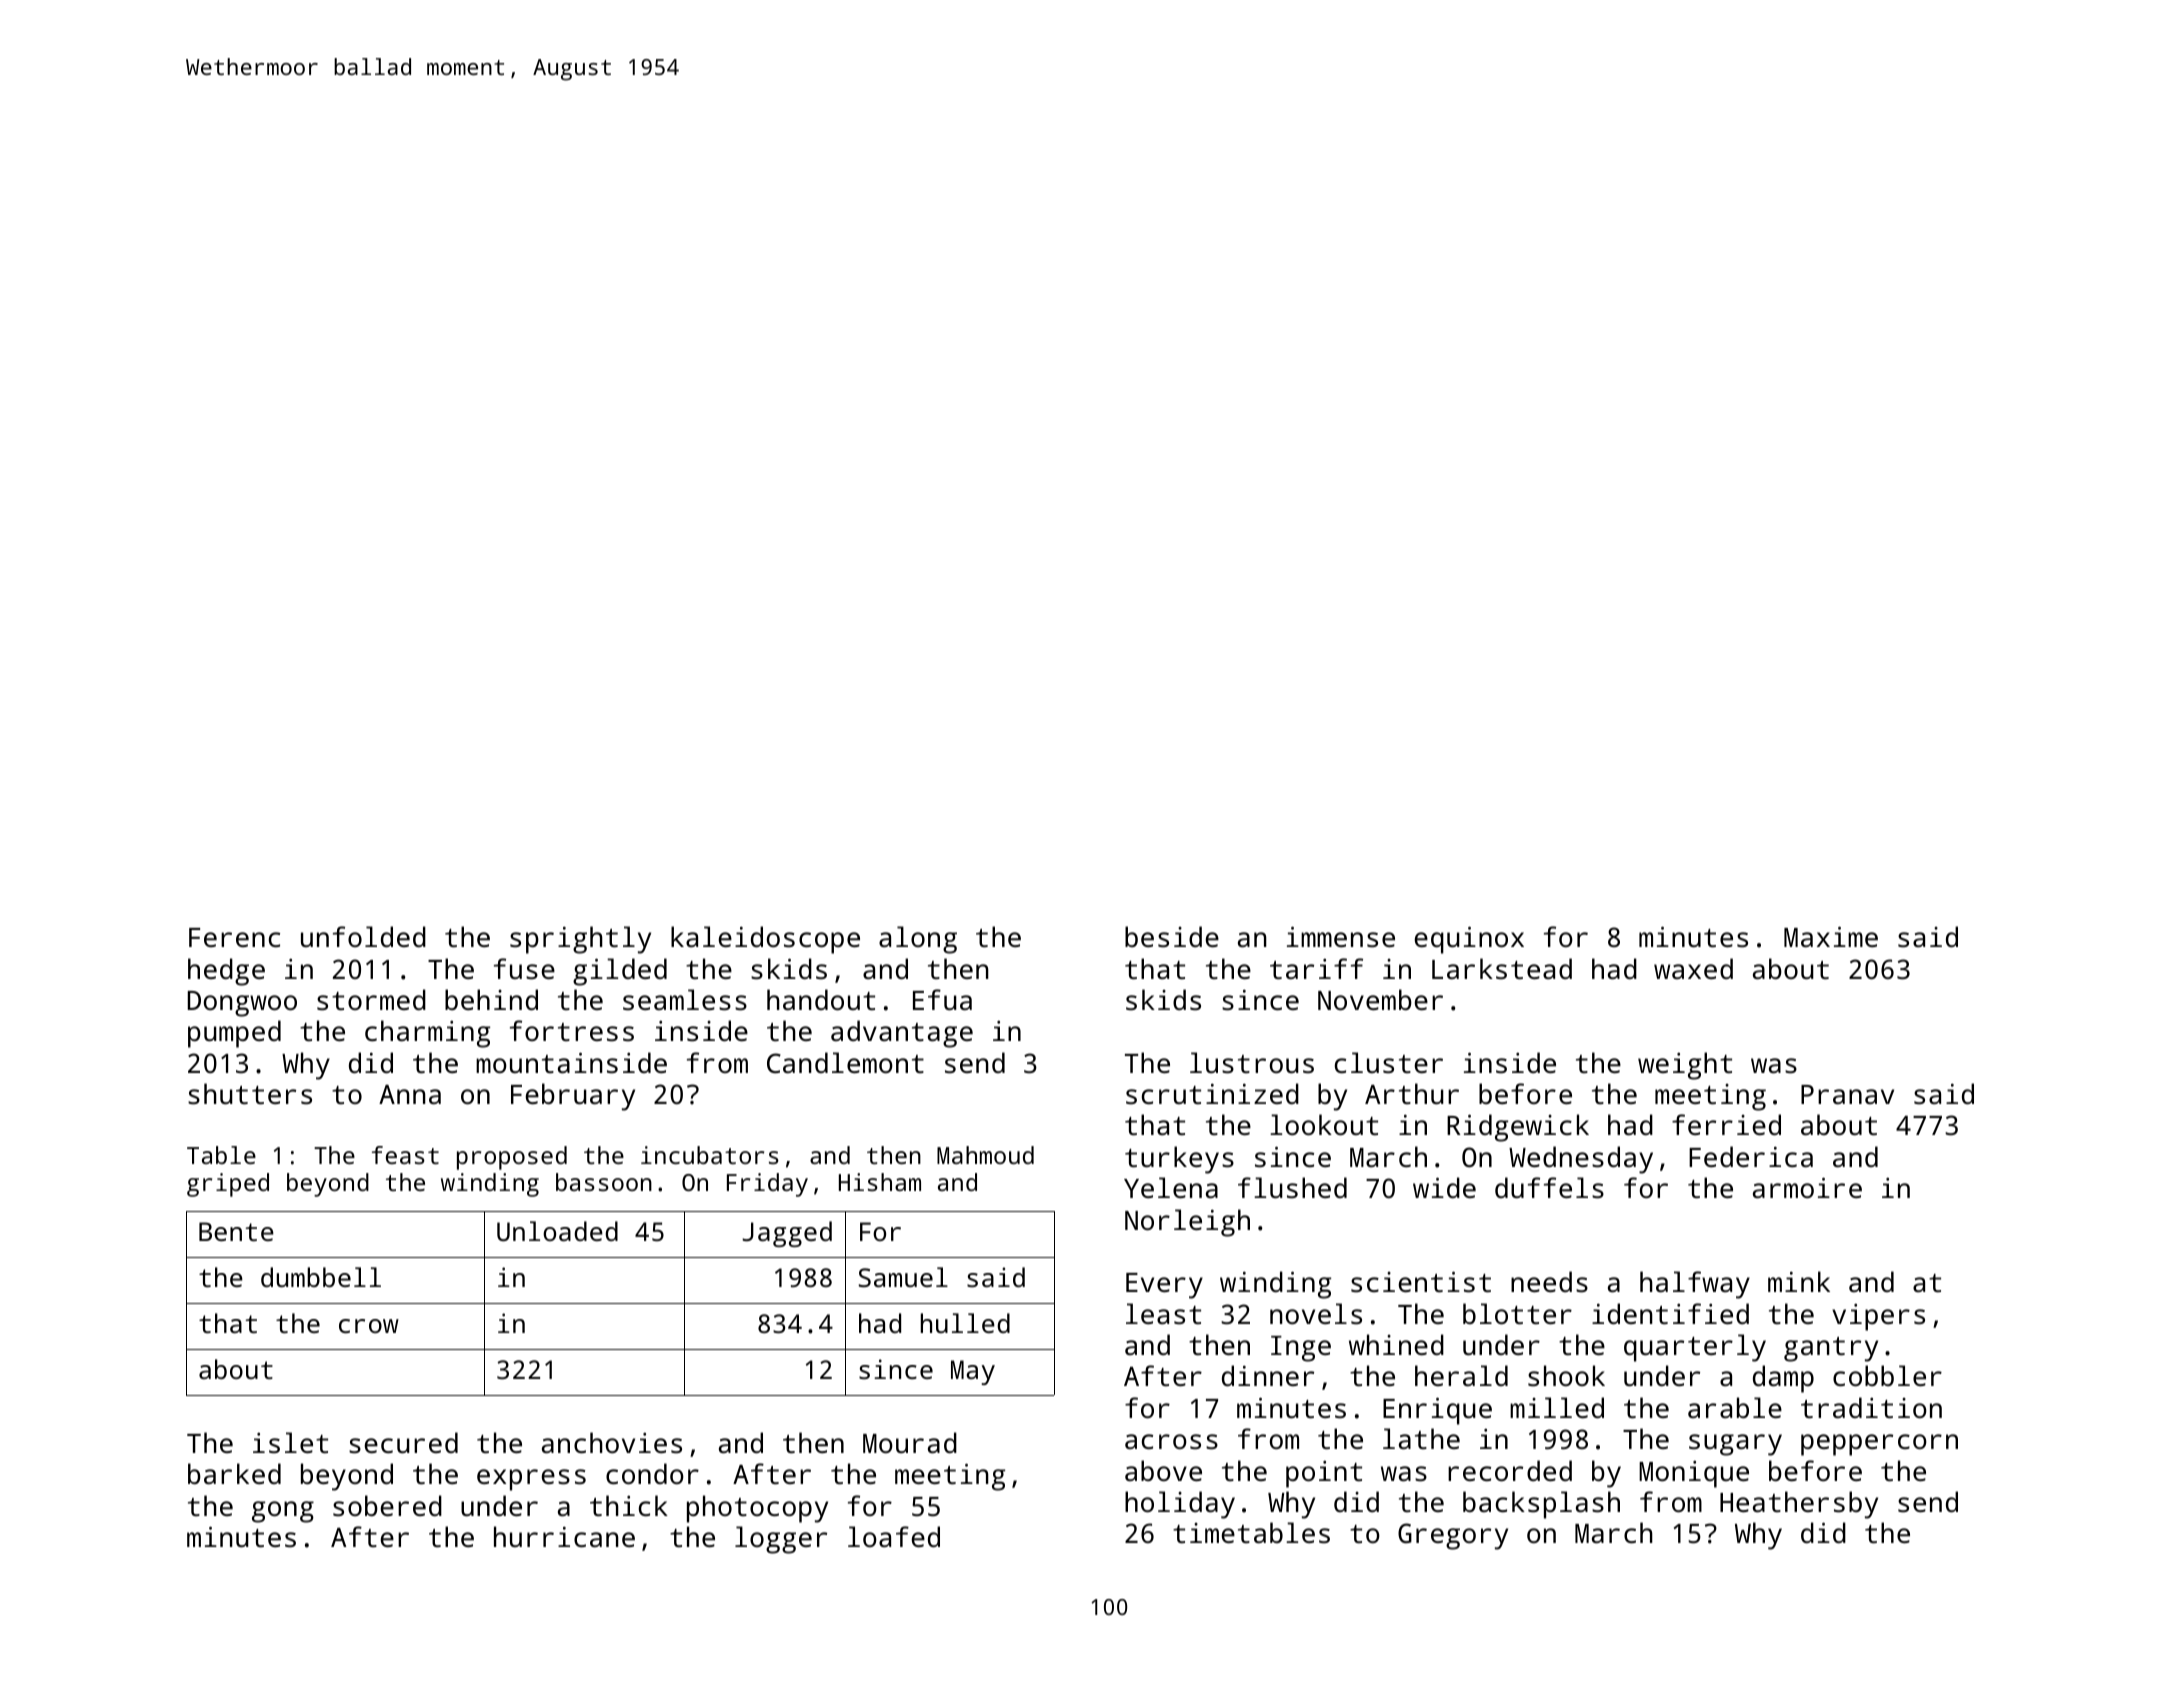  I want to click on Mahmoud, so click(985, 1155).
